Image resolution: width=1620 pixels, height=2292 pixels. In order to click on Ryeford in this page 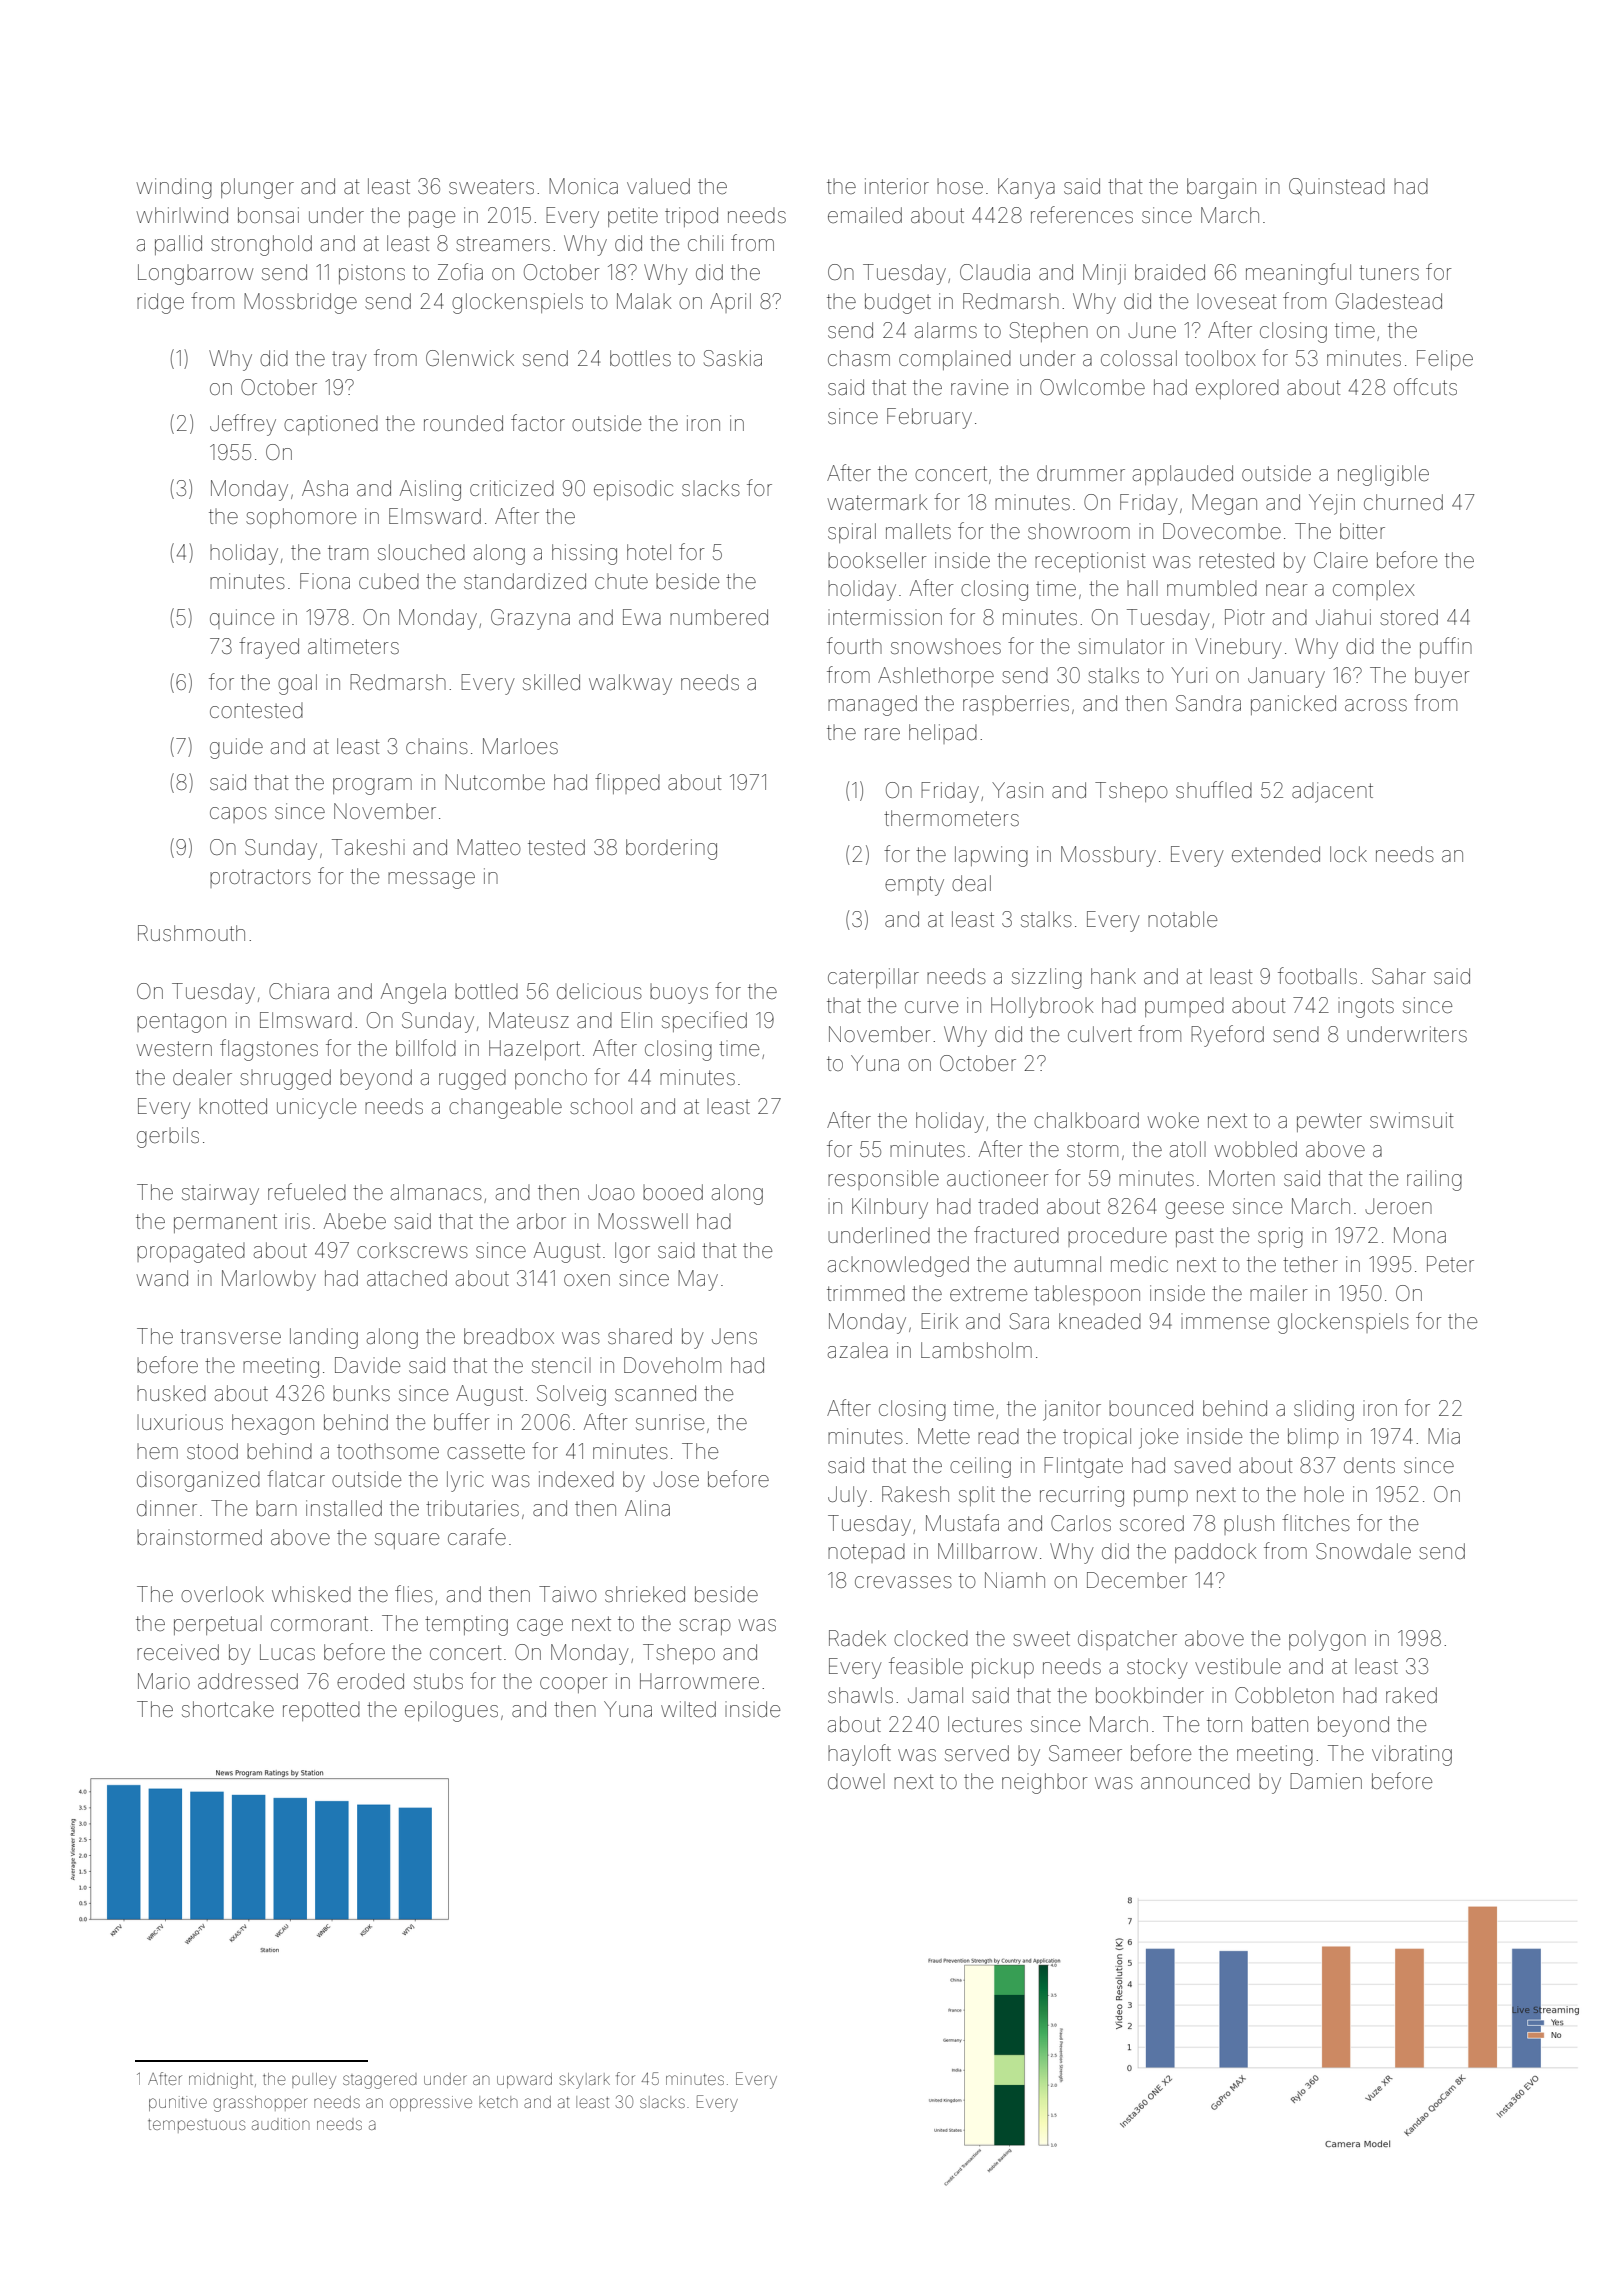, I will do `click(1227, 1036)`.
